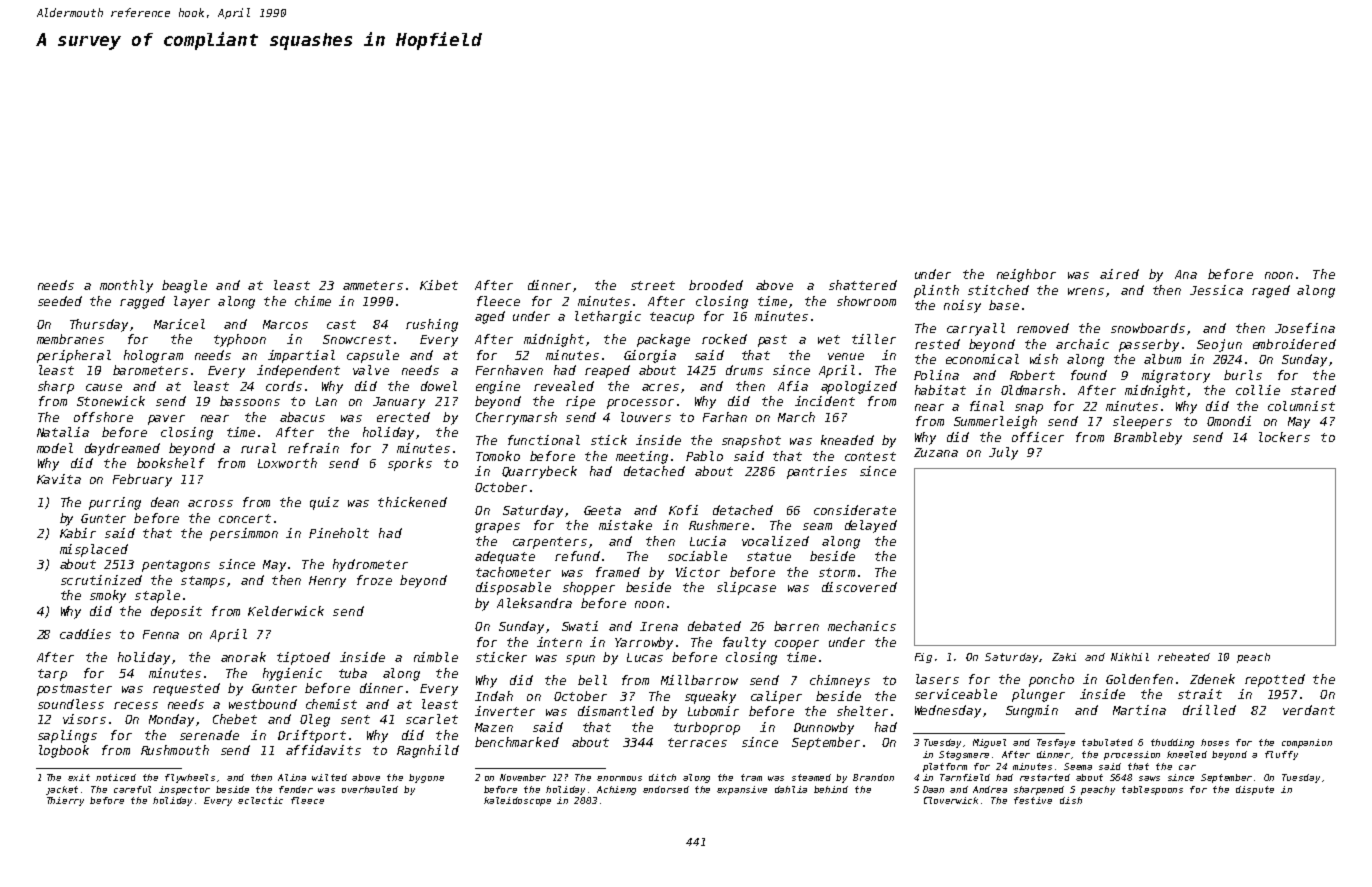 This image has height=887, width=1372. What do you see at coordinates (184, 790) in the image?
I see `inspector` at bounding box center [184, 790].
